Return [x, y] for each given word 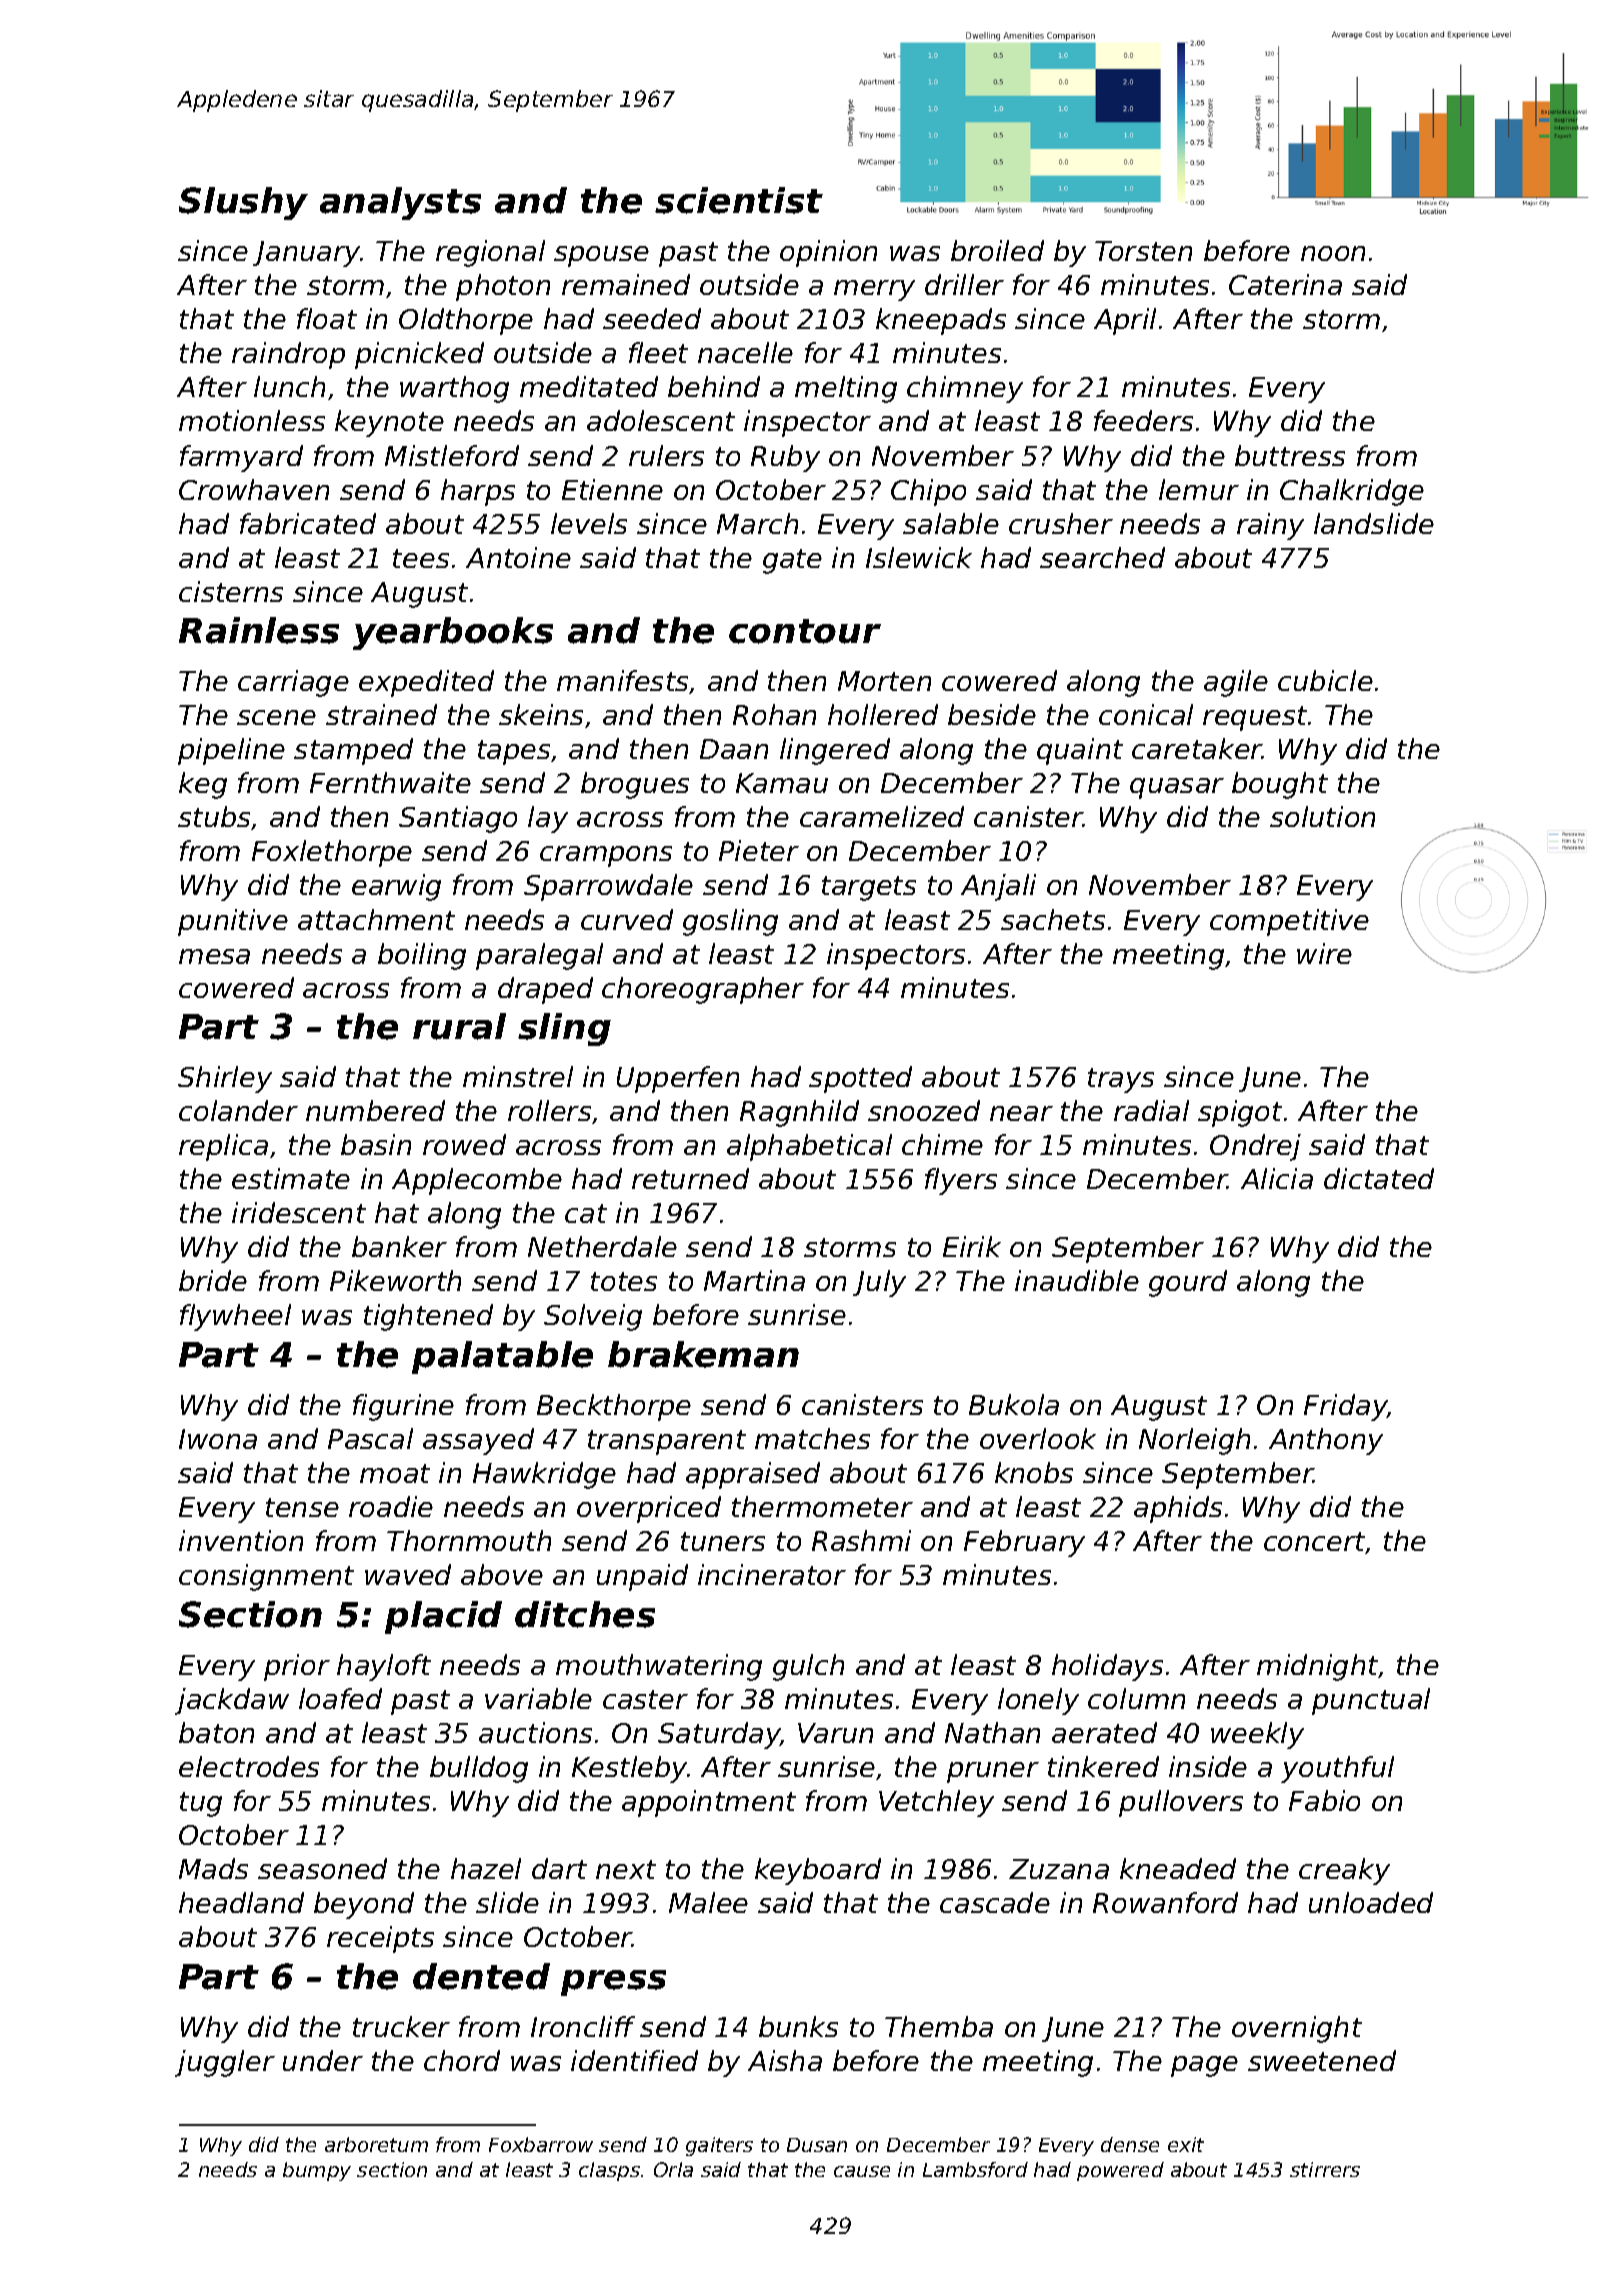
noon [1333, 253]
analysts [400, 203]
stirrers [1325, 2169]
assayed [478, 1441]
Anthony [1326, 1441]
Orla [673, 2169]
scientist [739, 200]
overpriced [649, 1509]
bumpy [317, 2171]
